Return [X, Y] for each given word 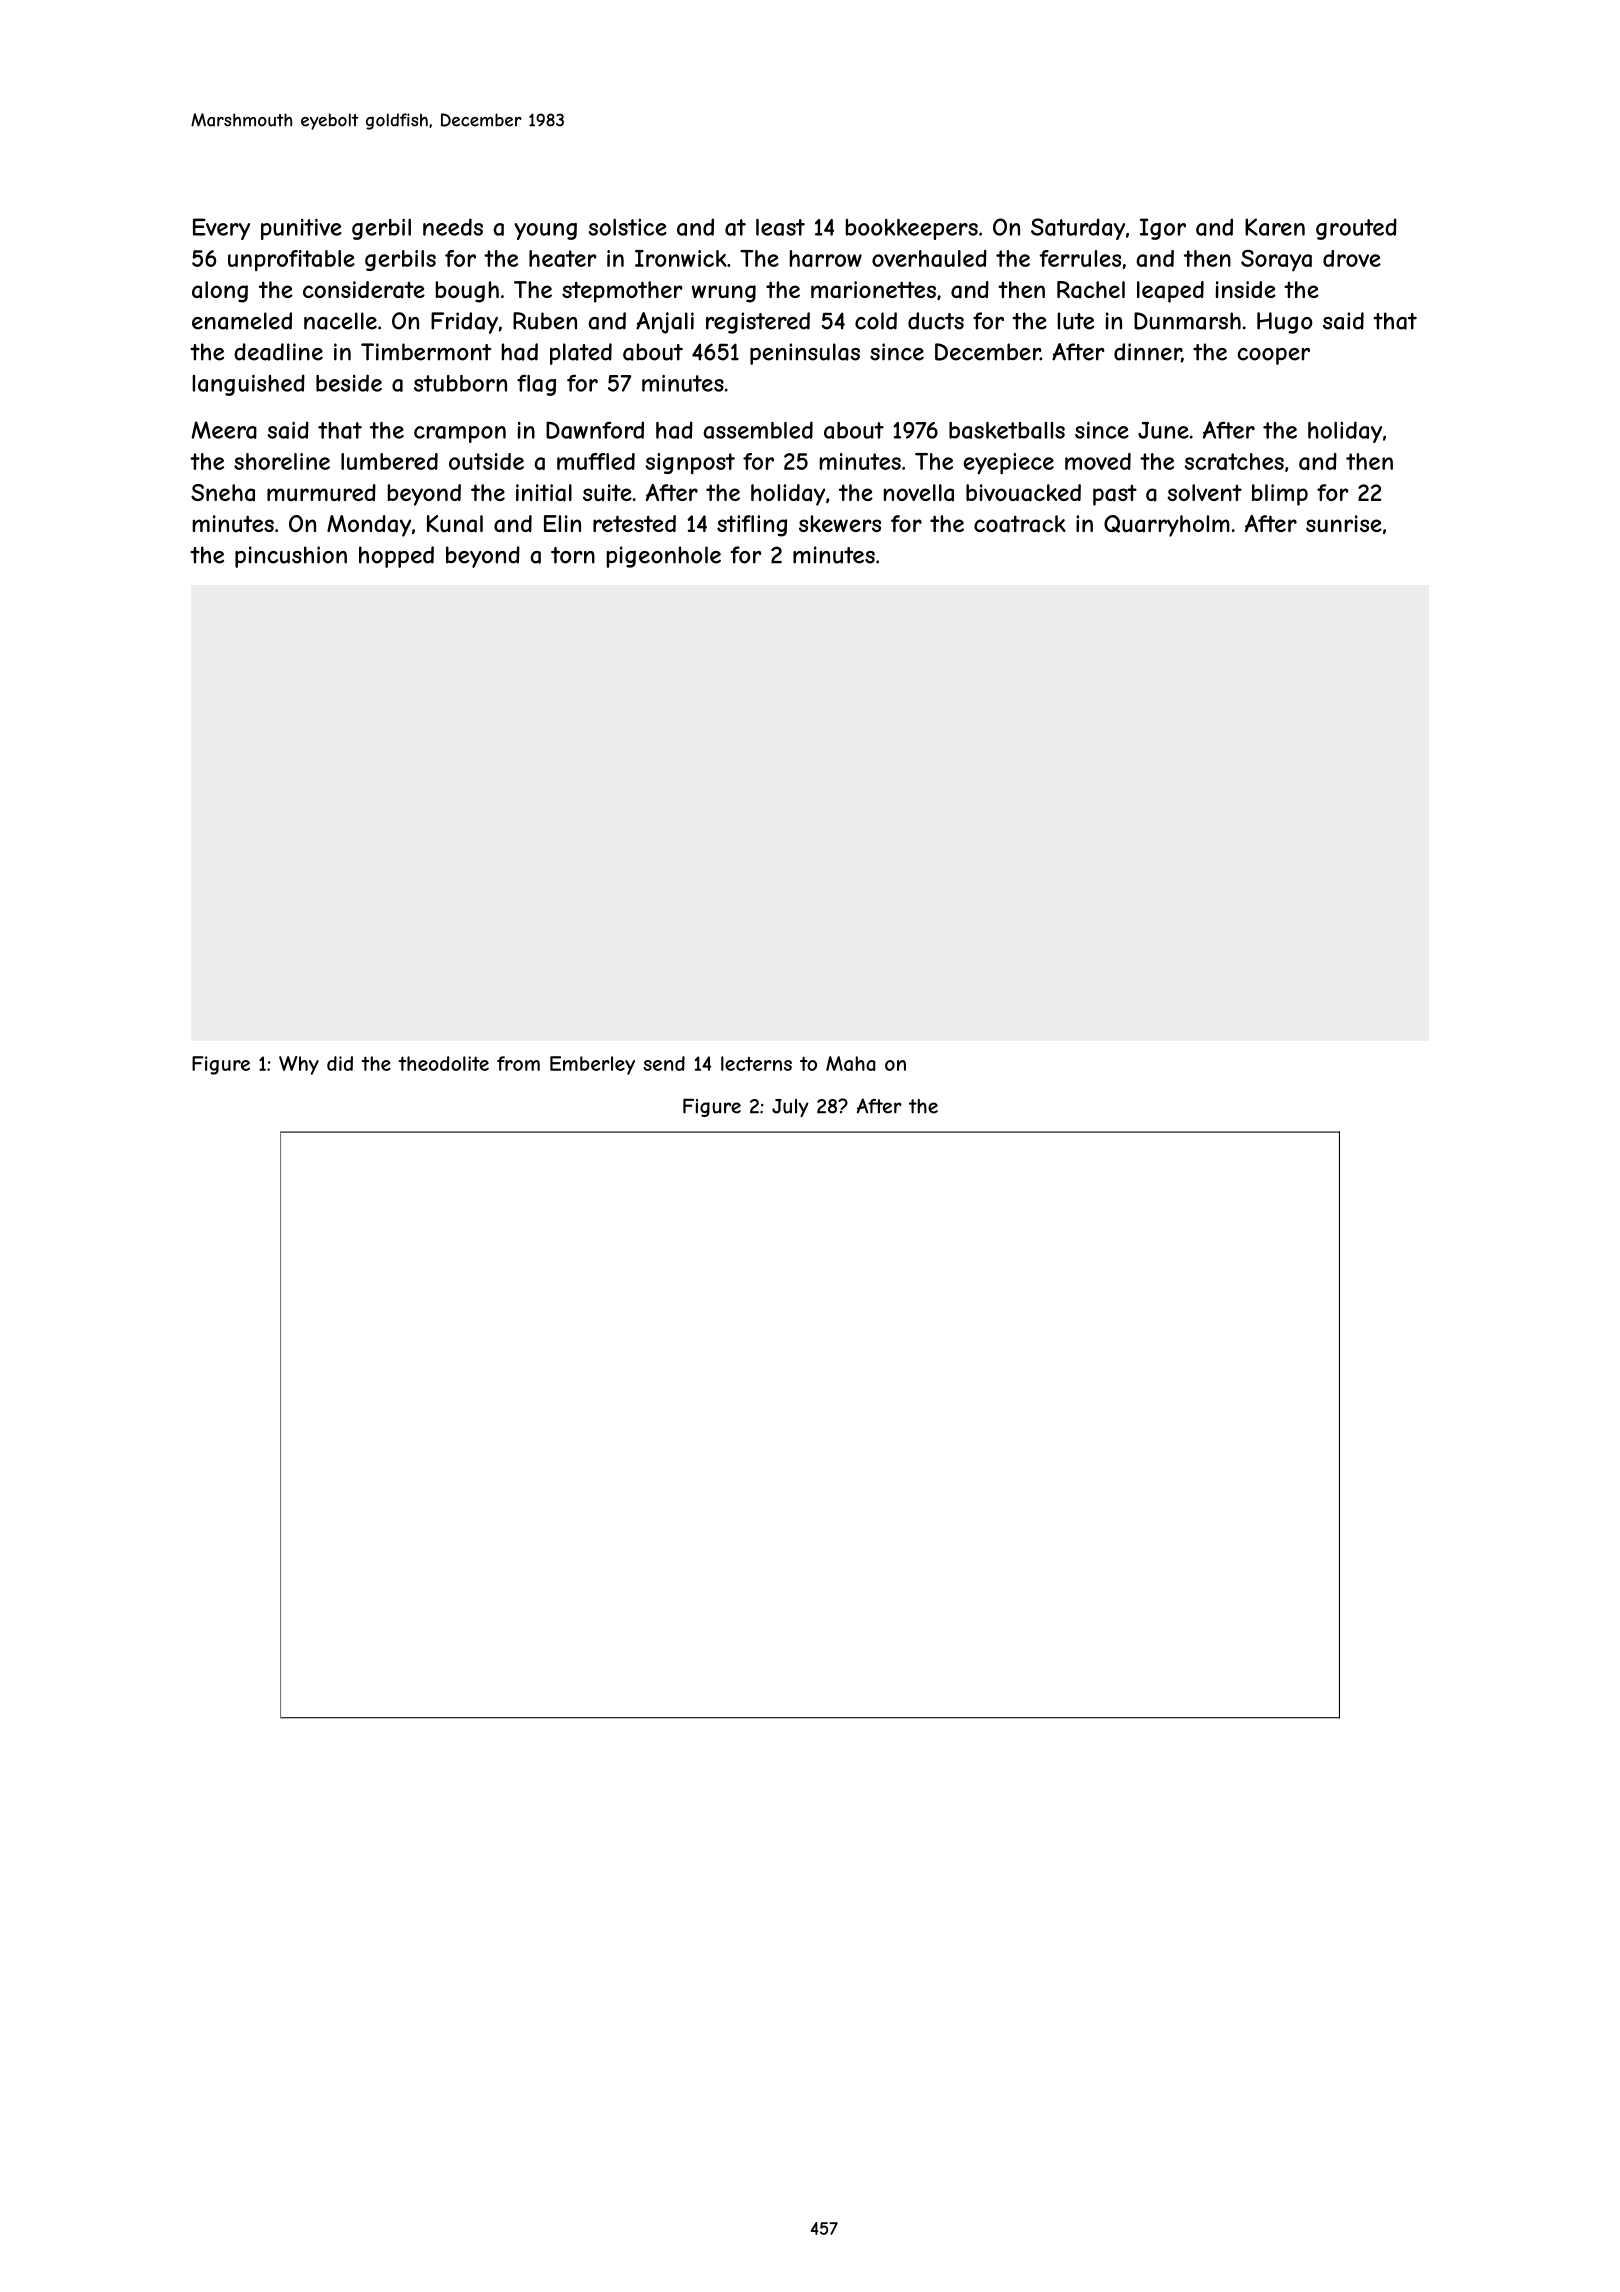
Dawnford [595, 430]
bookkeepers [912, 229]
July [790, 1108]
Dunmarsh [1187, 321]
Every [221, 229]
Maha [850, 1063]
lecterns [756, 1063]
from [518, 1063]
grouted [1356, 229]
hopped [396, 557]
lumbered [389, 461]
